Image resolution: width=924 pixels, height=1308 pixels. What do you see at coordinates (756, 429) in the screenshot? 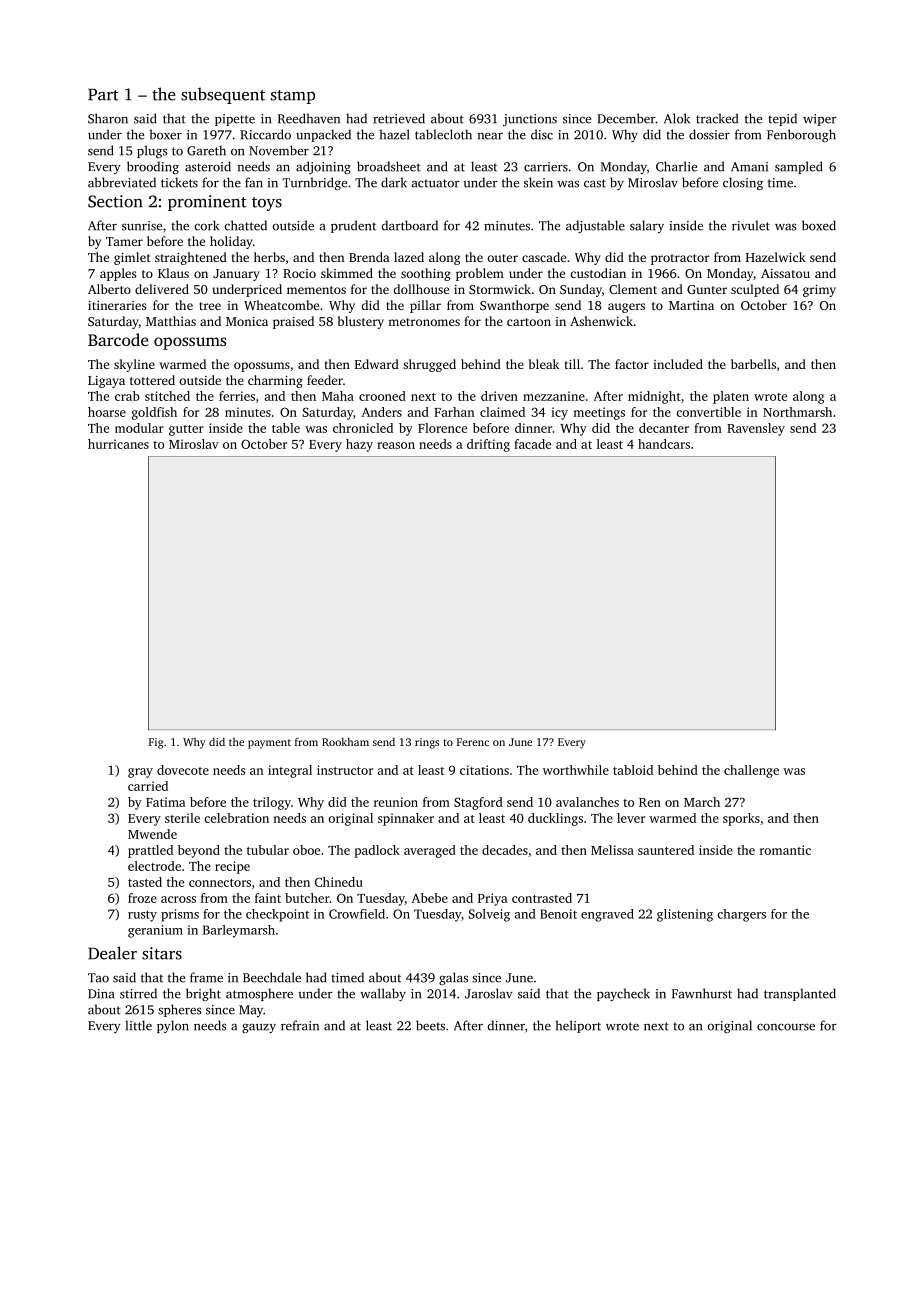
I see `Ravensley` at bounding box center [756, 429].
